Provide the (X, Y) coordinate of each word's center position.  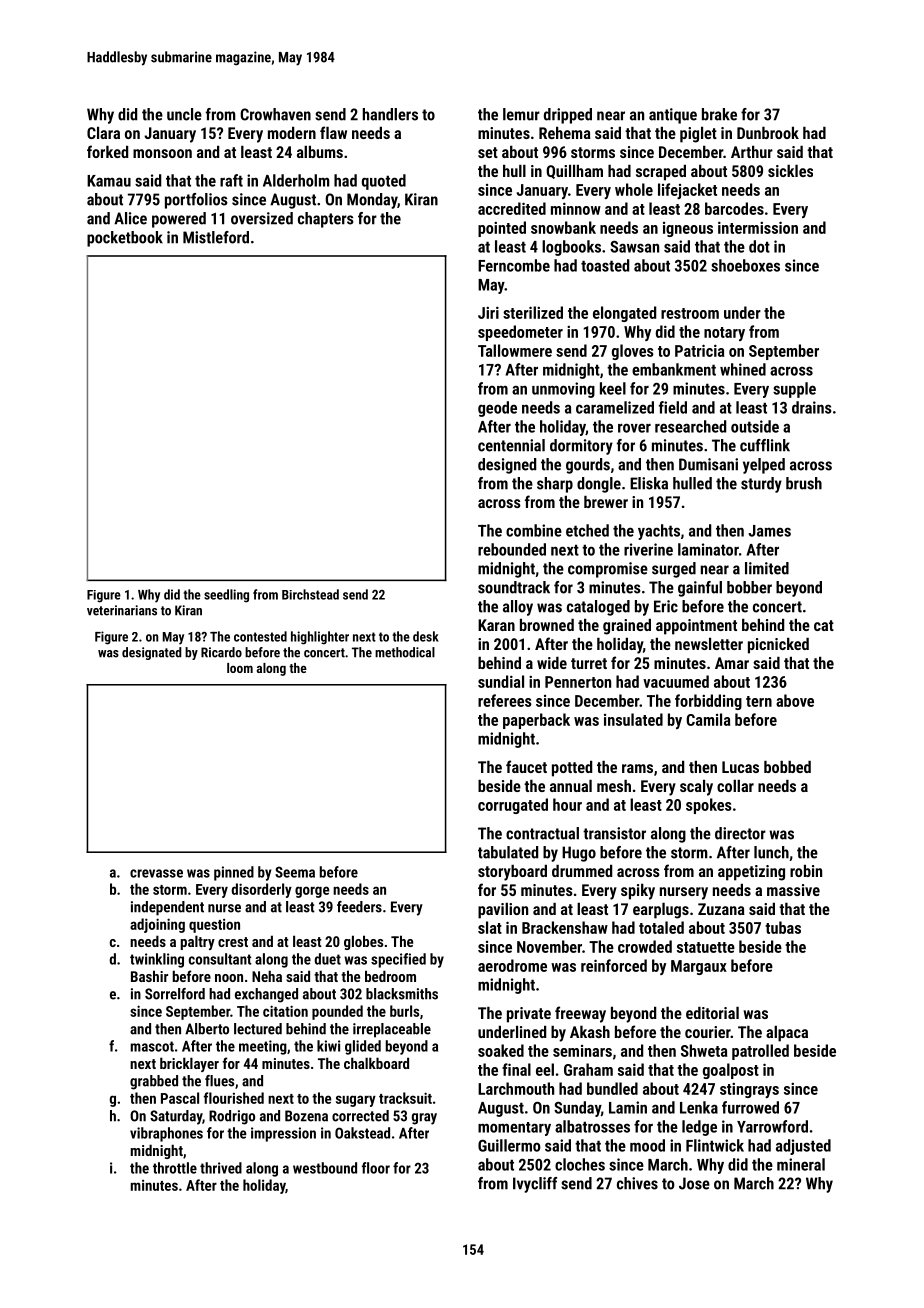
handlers (390, 114)
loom (240, 668)
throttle (175, 1168)
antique (673, 116)
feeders (359, 907)
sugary (356, 1101)
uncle (184, 114)
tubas (783, 927)
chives (637, 1183)
